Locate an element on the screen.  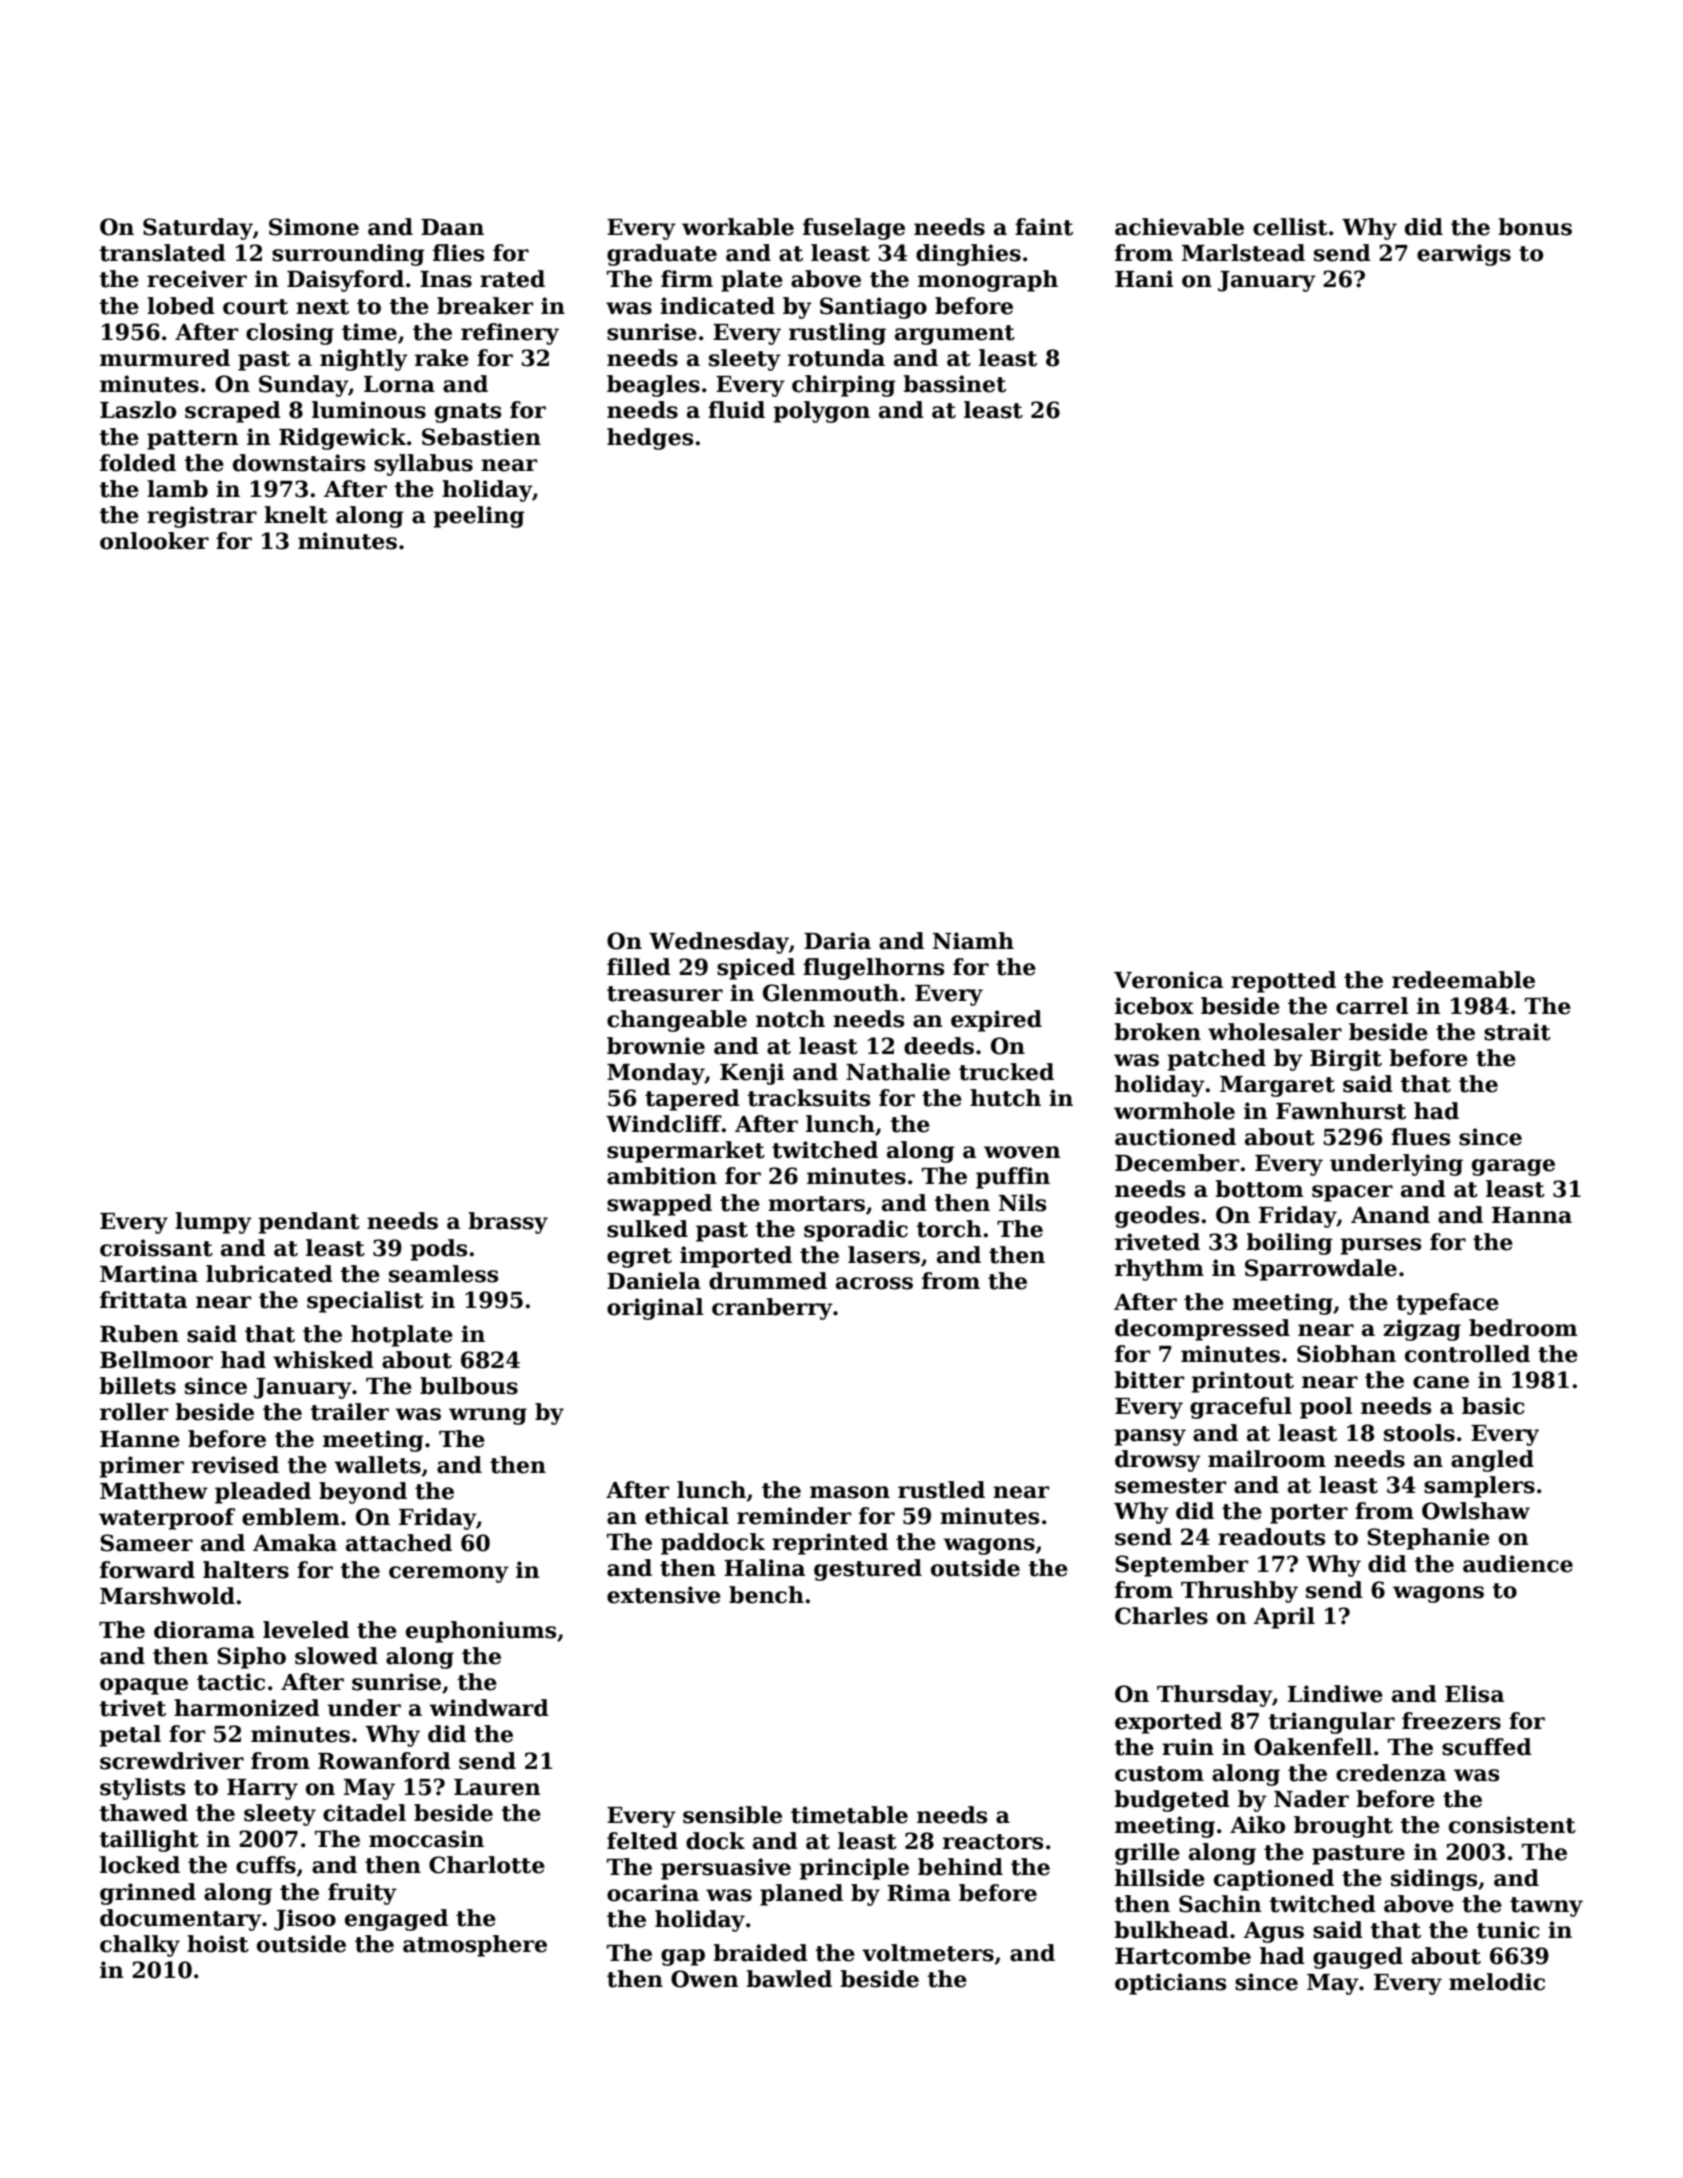
Owen is located at coordinates (705, 1979).
